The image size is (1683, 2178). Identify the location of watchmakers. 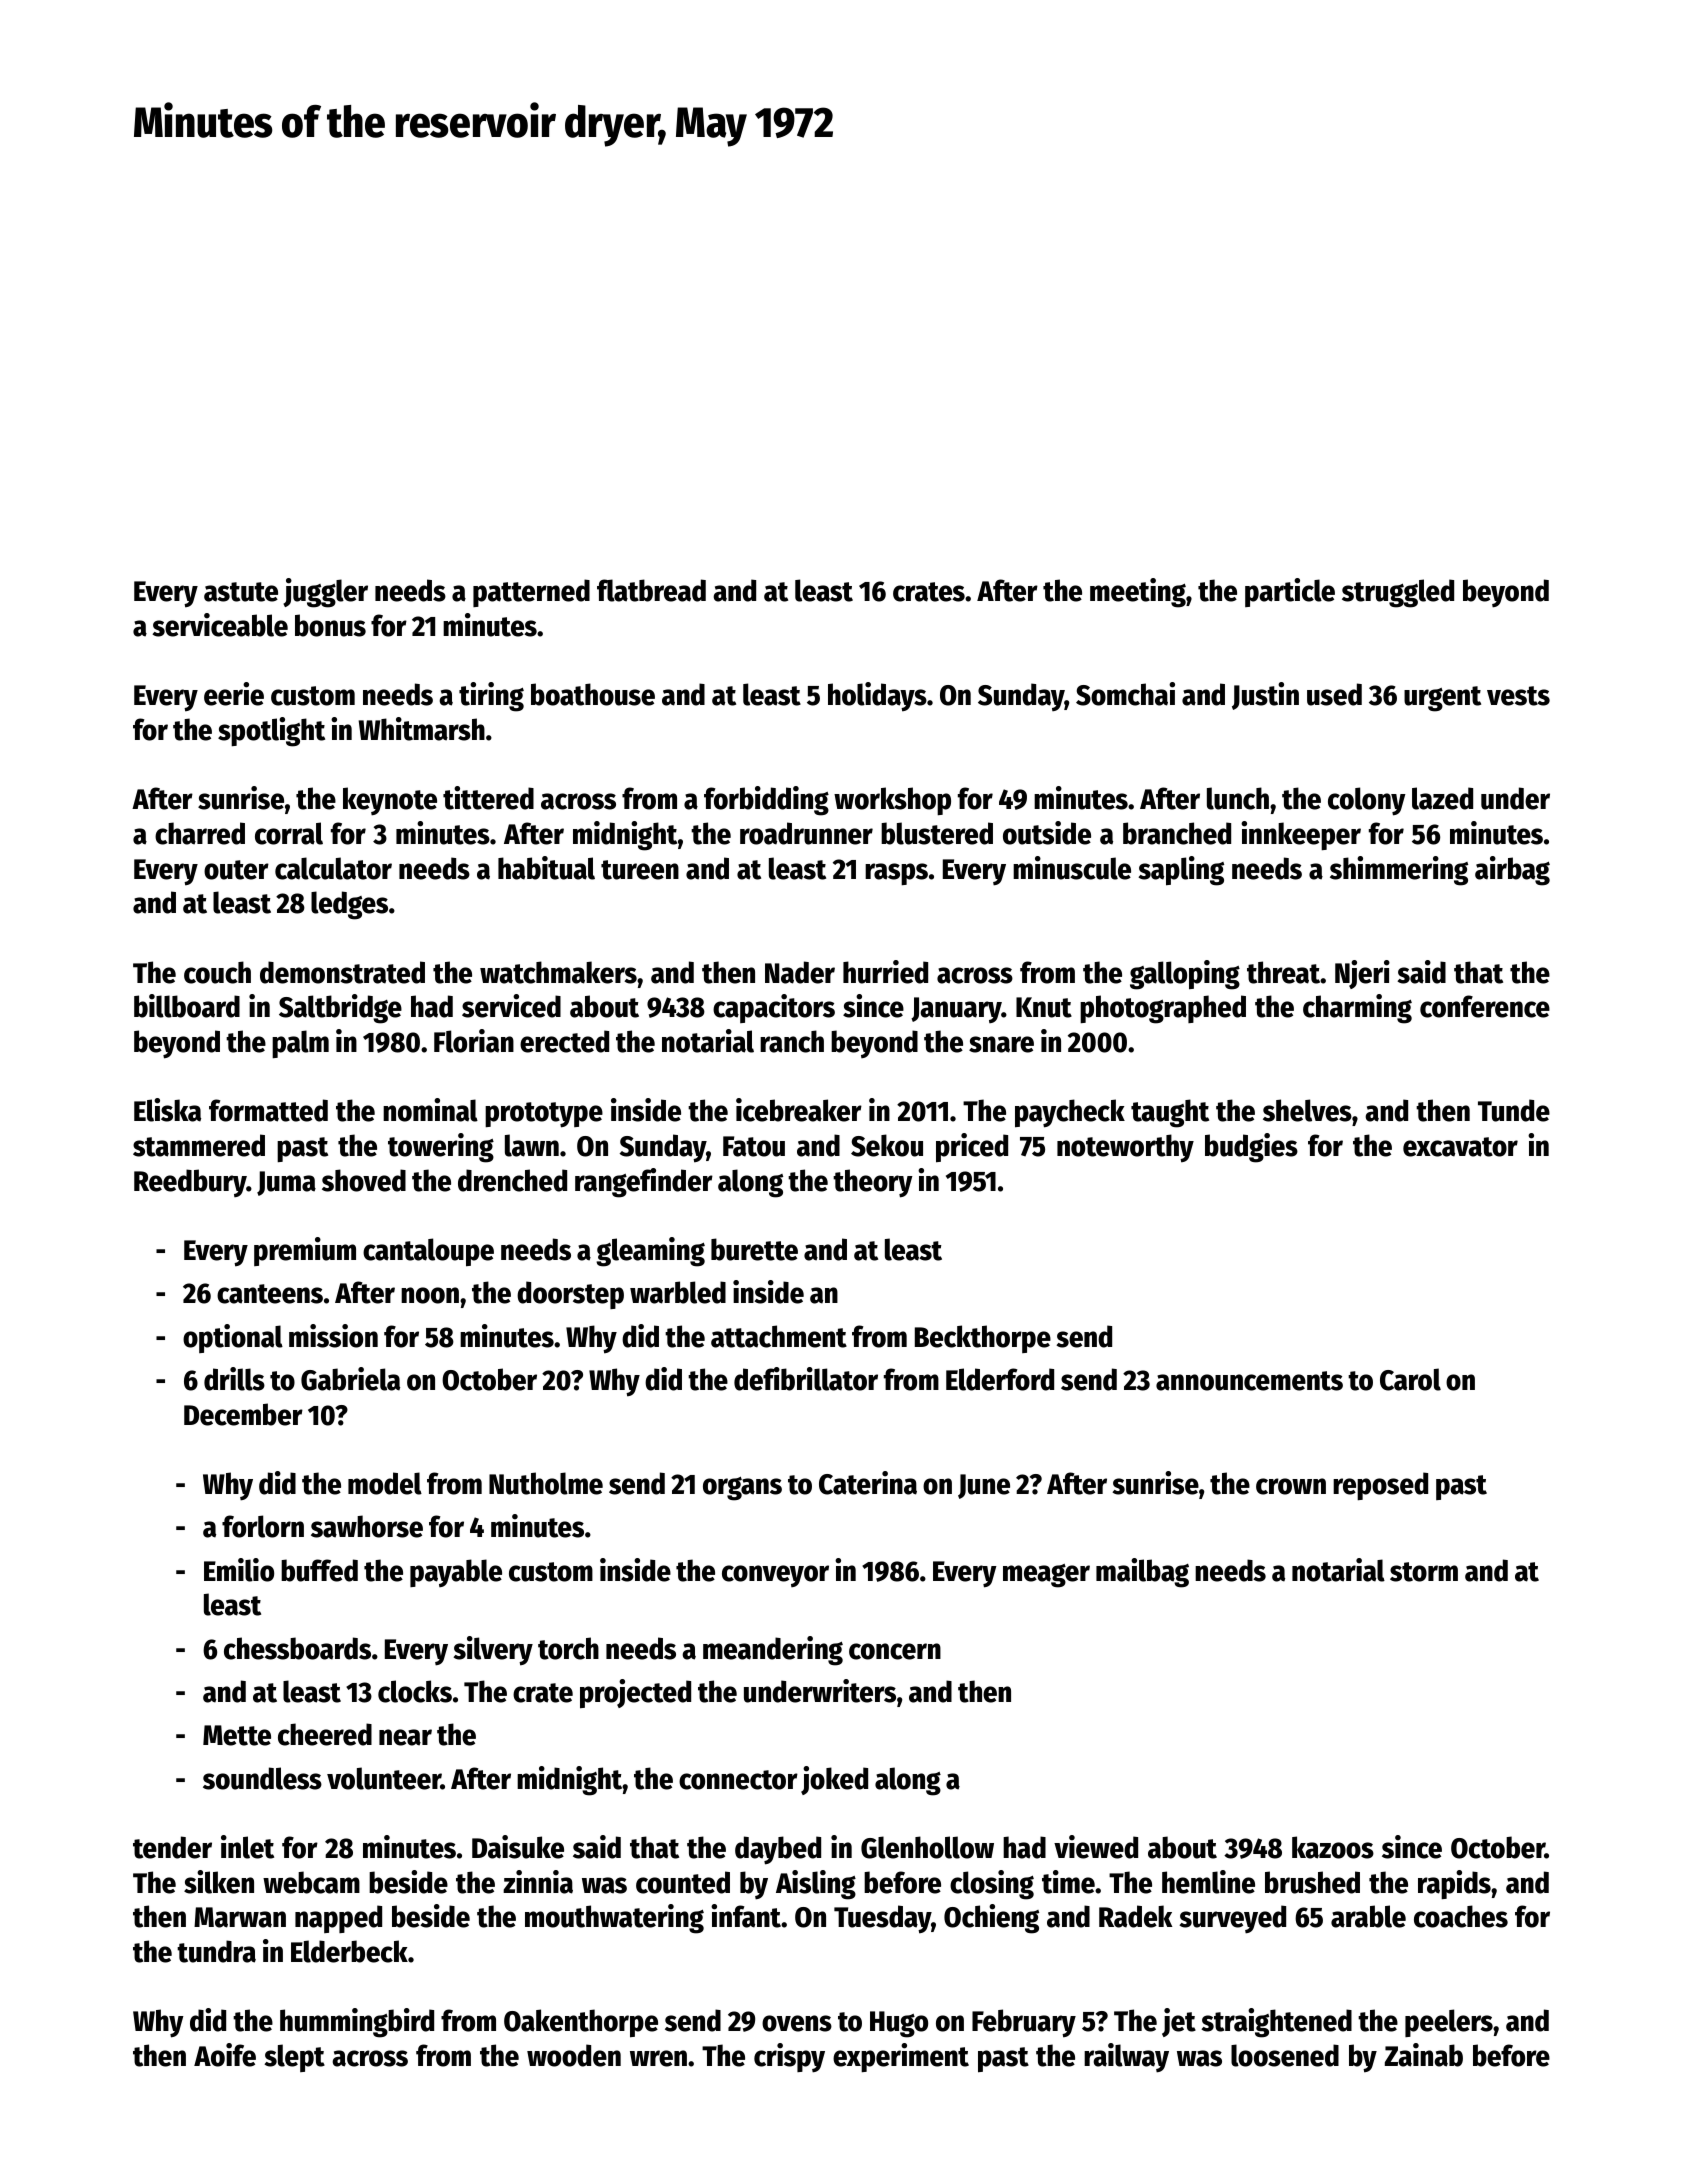
(558, 972).
